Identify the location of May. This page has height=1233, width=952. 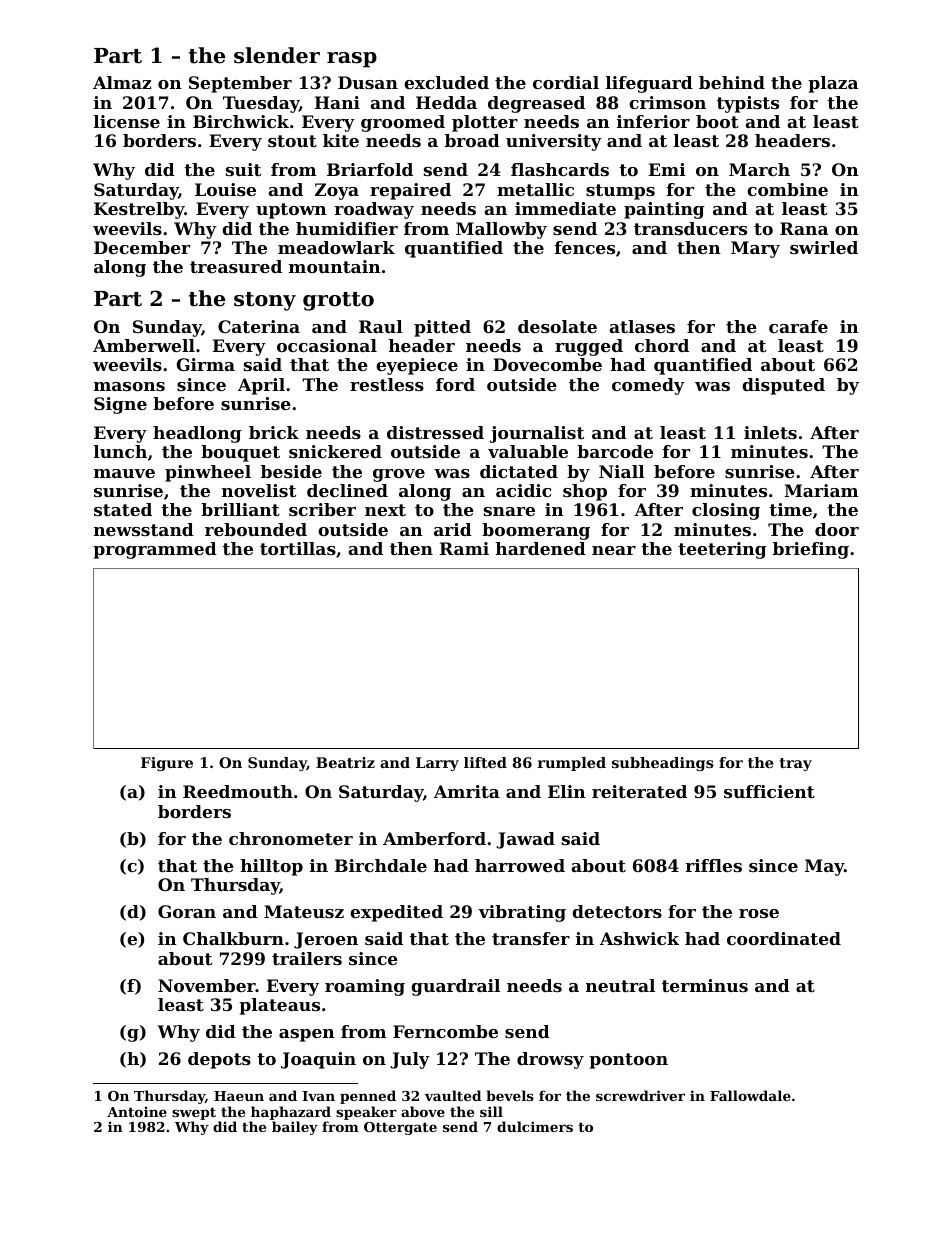
(824, 867).
